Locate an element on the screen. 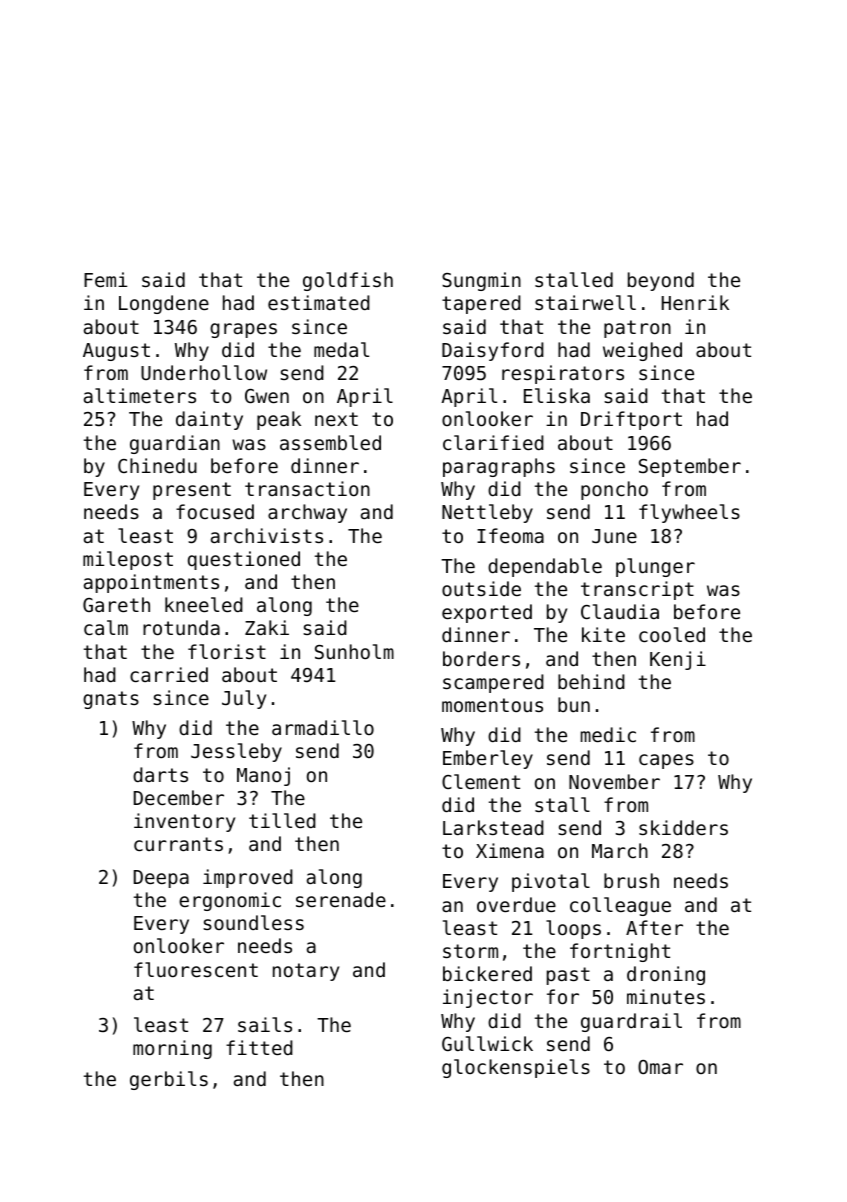 The width and height of the screenshot is (847, 1202). flywheels is located at coordinates (689, 513).
